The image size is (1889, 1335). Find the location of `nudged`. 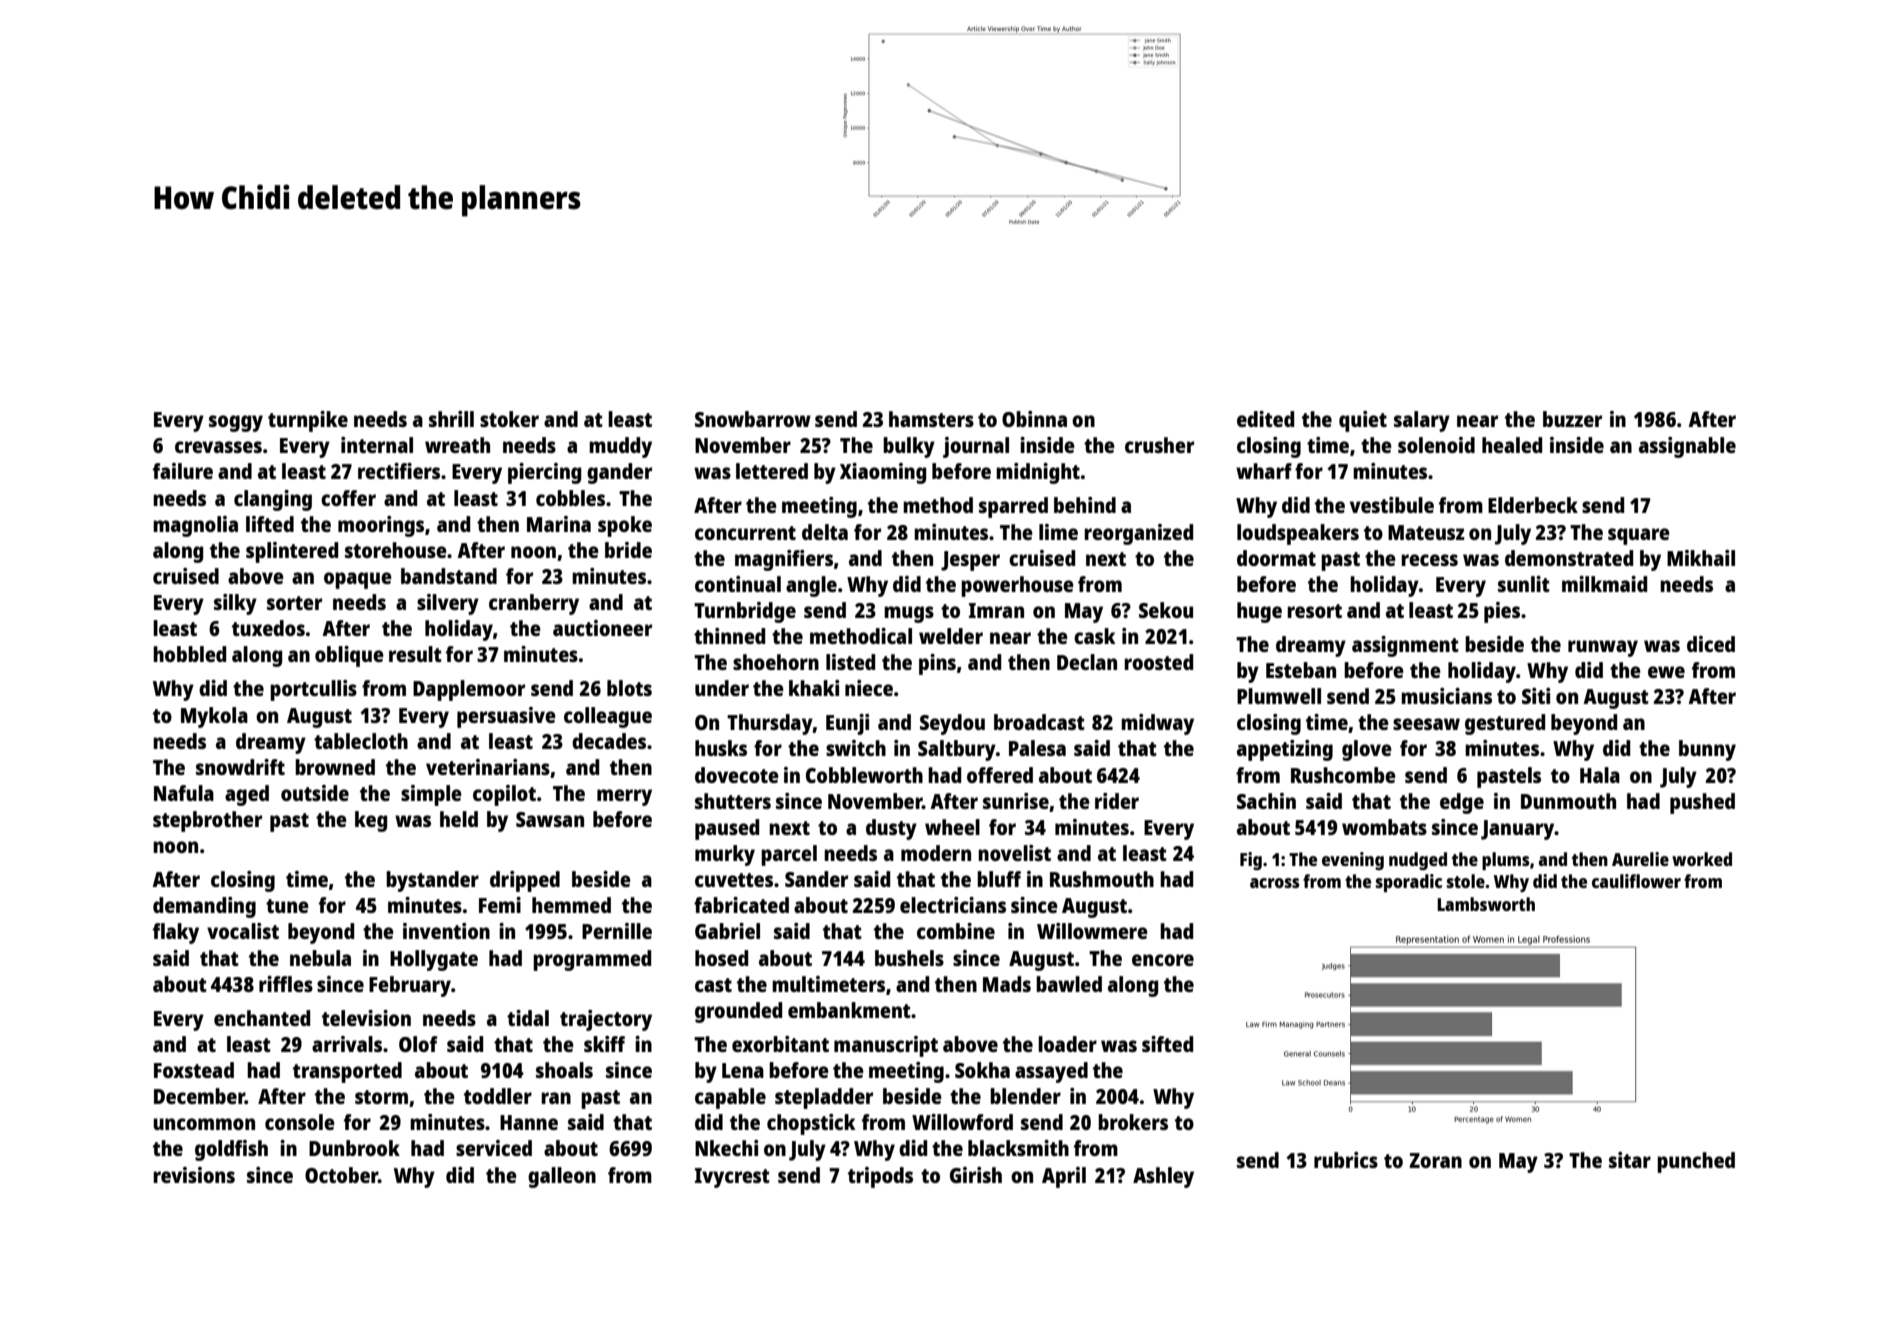

nudged is located at coordinates (1418, 861).
